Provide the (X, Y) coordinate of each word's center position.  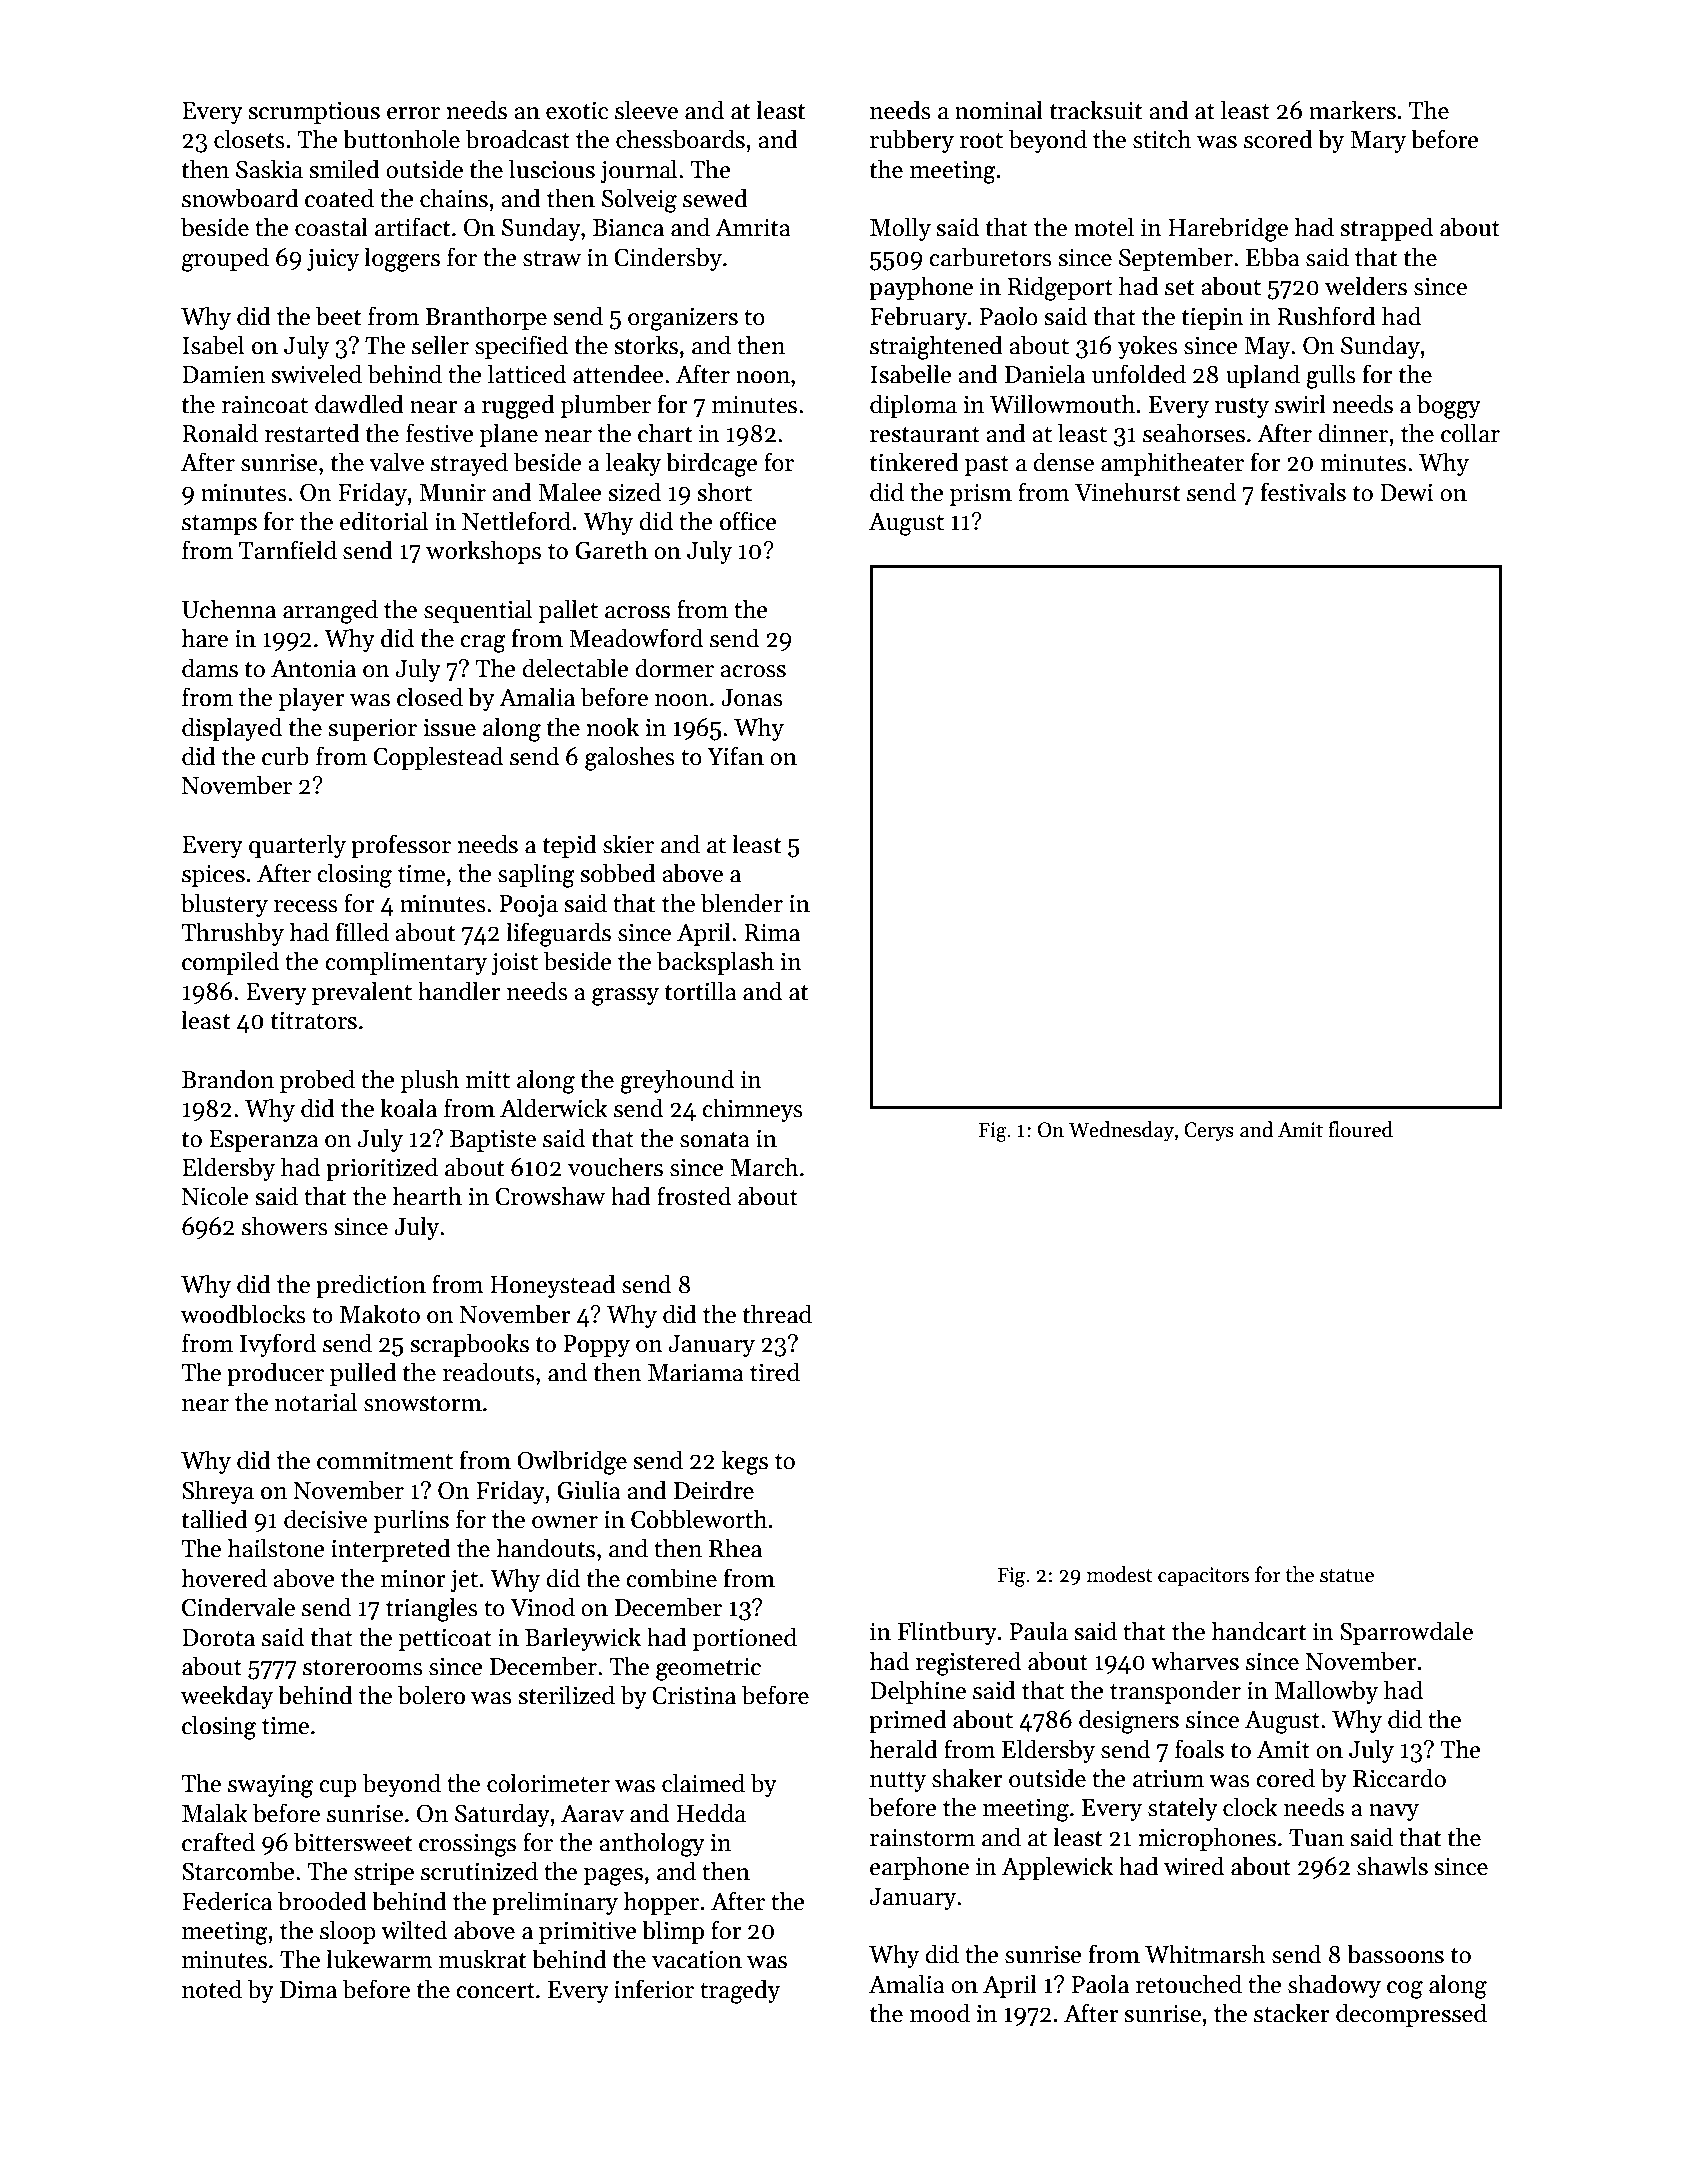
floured (1360, 1129)
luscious (552, 169)
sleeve (646, 110)
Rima (772, 933)
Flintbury (947, 1633)
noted (212, 1989)
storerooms (363, 1668)
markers (1352, 110)
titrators (314, 1021)
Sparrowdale (1406, 1633)
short (724, 492)
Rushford (1326, 316)
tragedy (740, 1991)
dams (210, 668)
